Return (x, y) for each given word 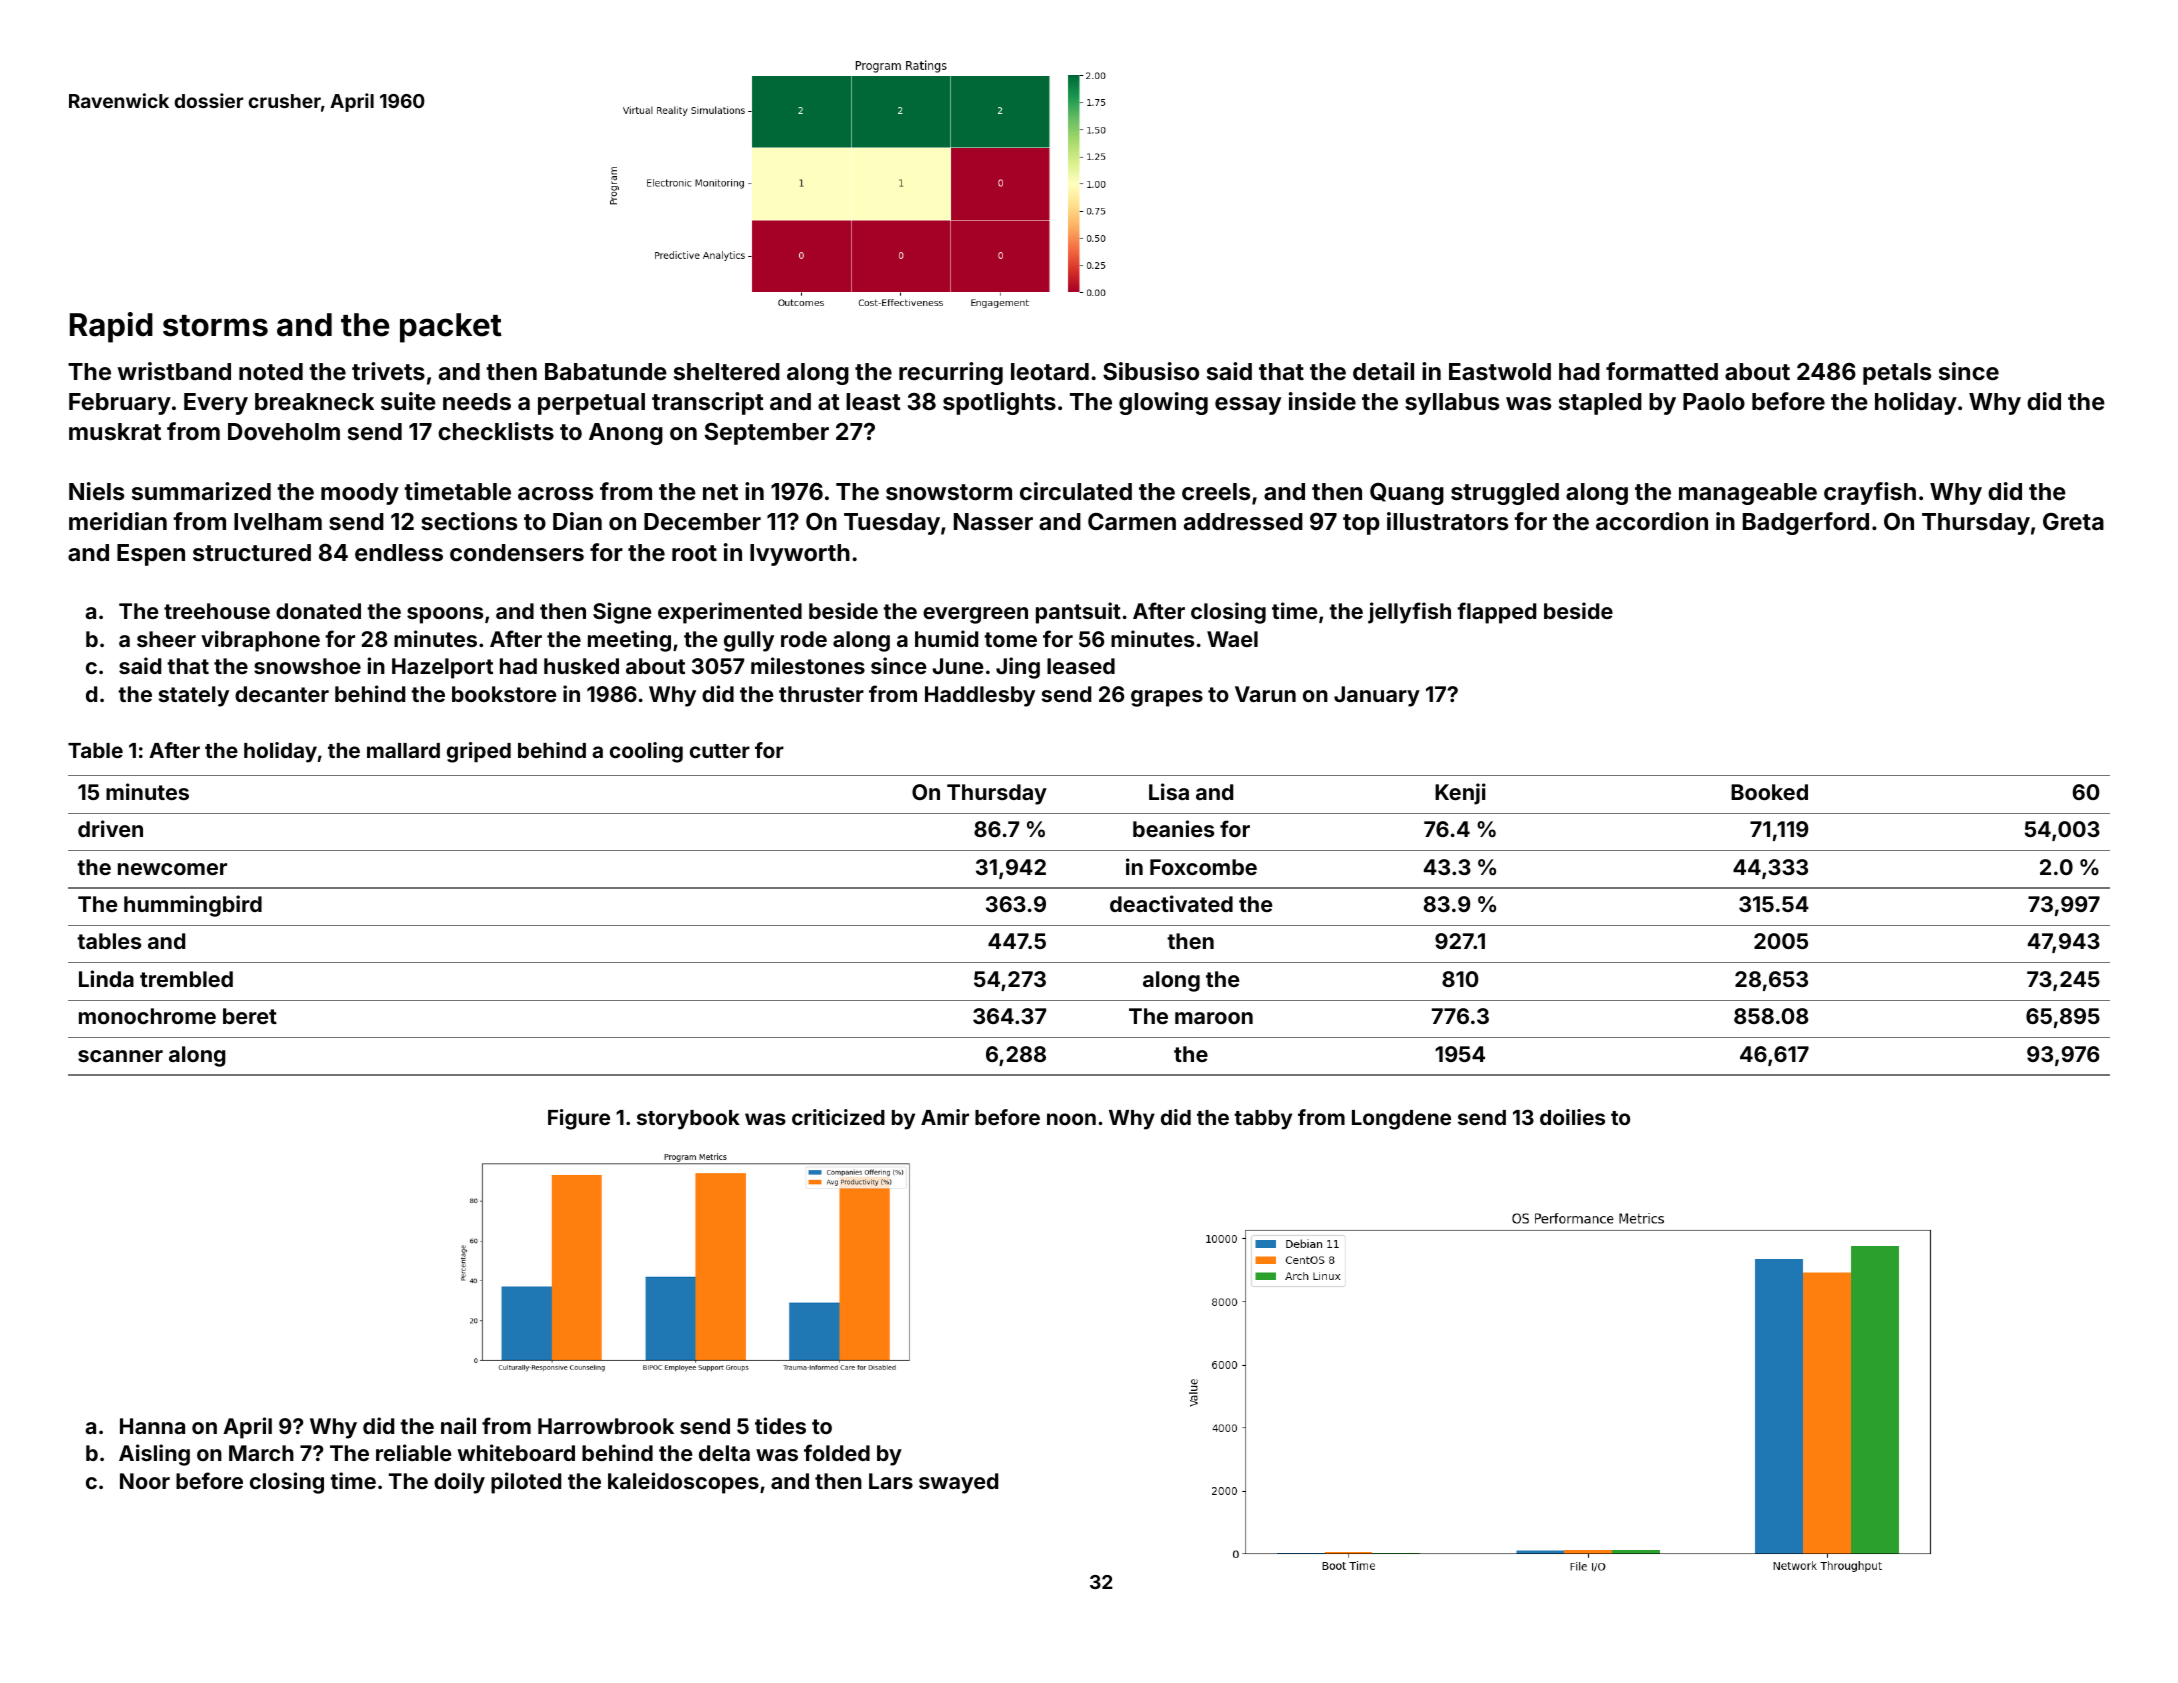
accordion (1652, 521)
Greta (2073, 521)
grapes (1167, 698)
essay (1248, 406)
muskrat (115, 431)
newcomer (172, 869)
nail (458, 1425)
